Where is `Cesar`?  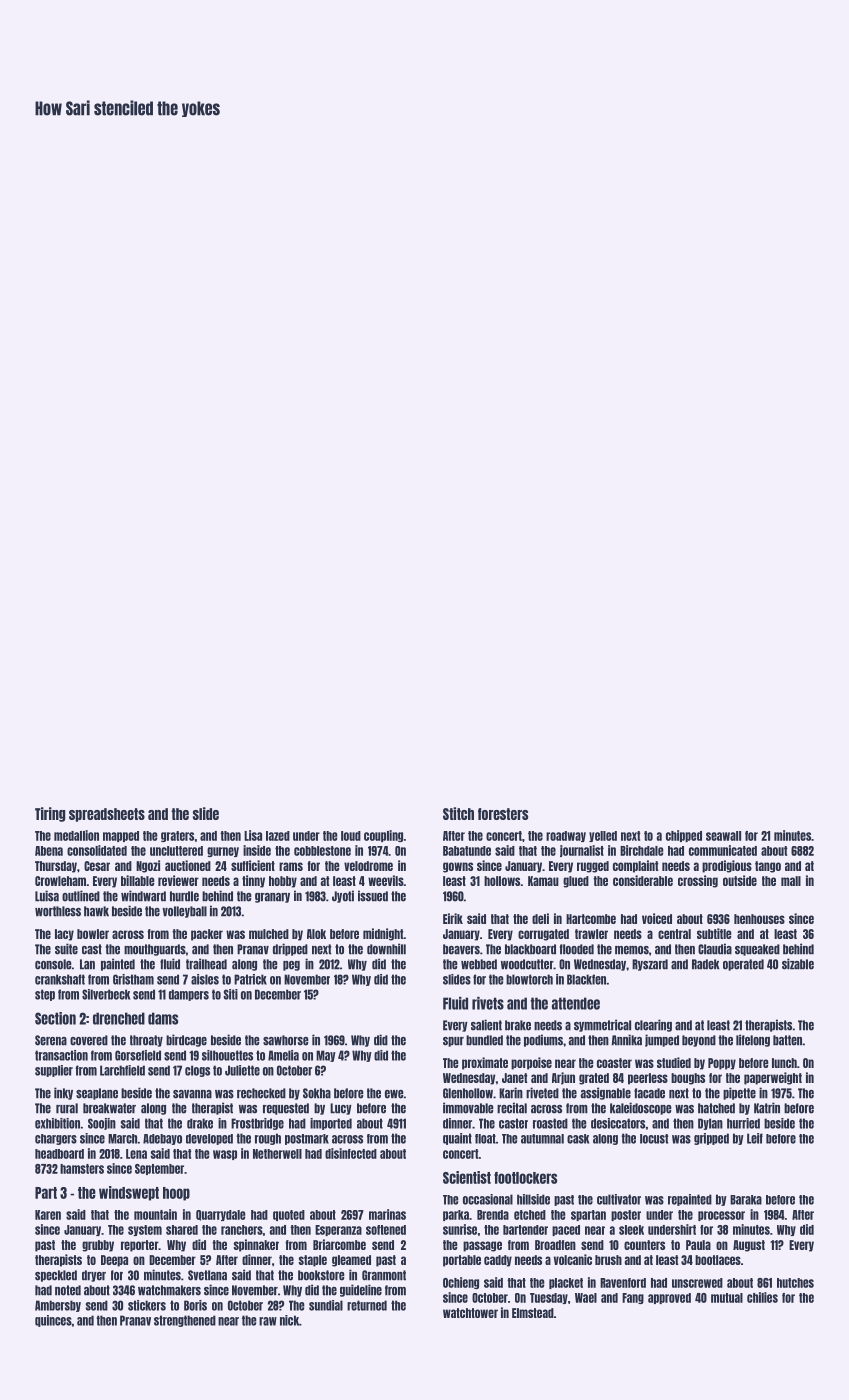
Cesar is located at coordinates (97, 866).
